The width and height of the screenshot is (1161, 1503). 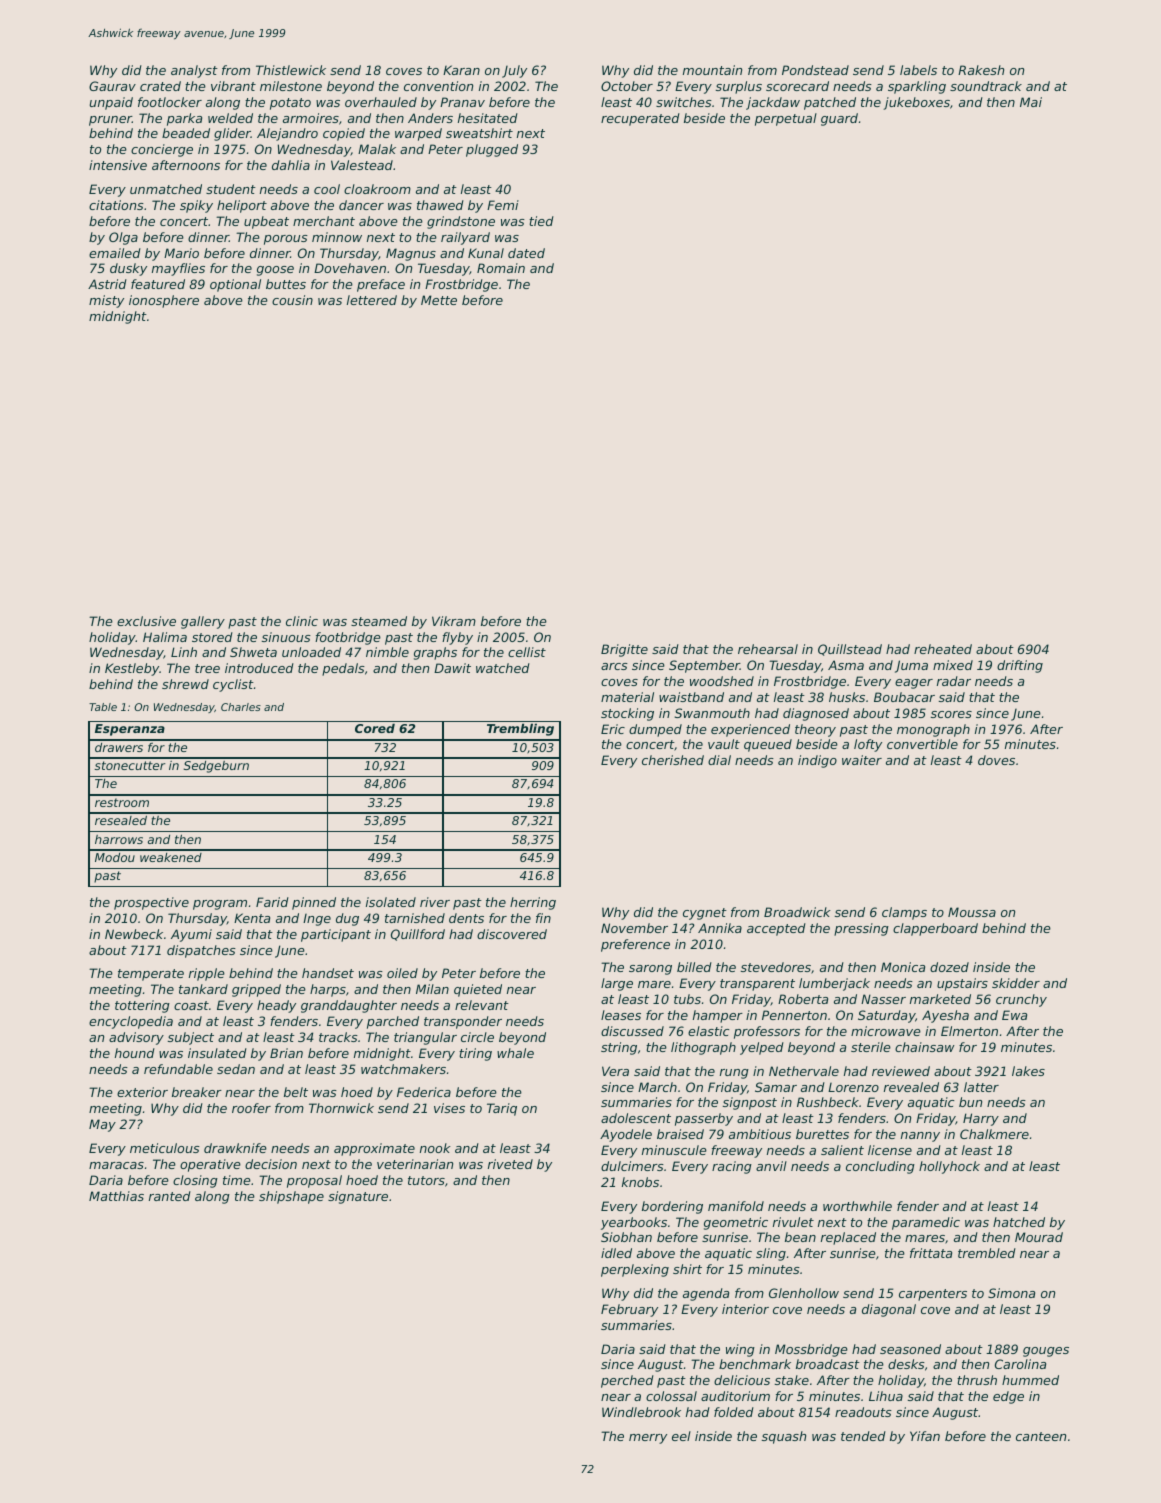 What do you see at coordinates (430, 118) in the screenshot?
I see `Anders` at bounding box center [430, 118].
